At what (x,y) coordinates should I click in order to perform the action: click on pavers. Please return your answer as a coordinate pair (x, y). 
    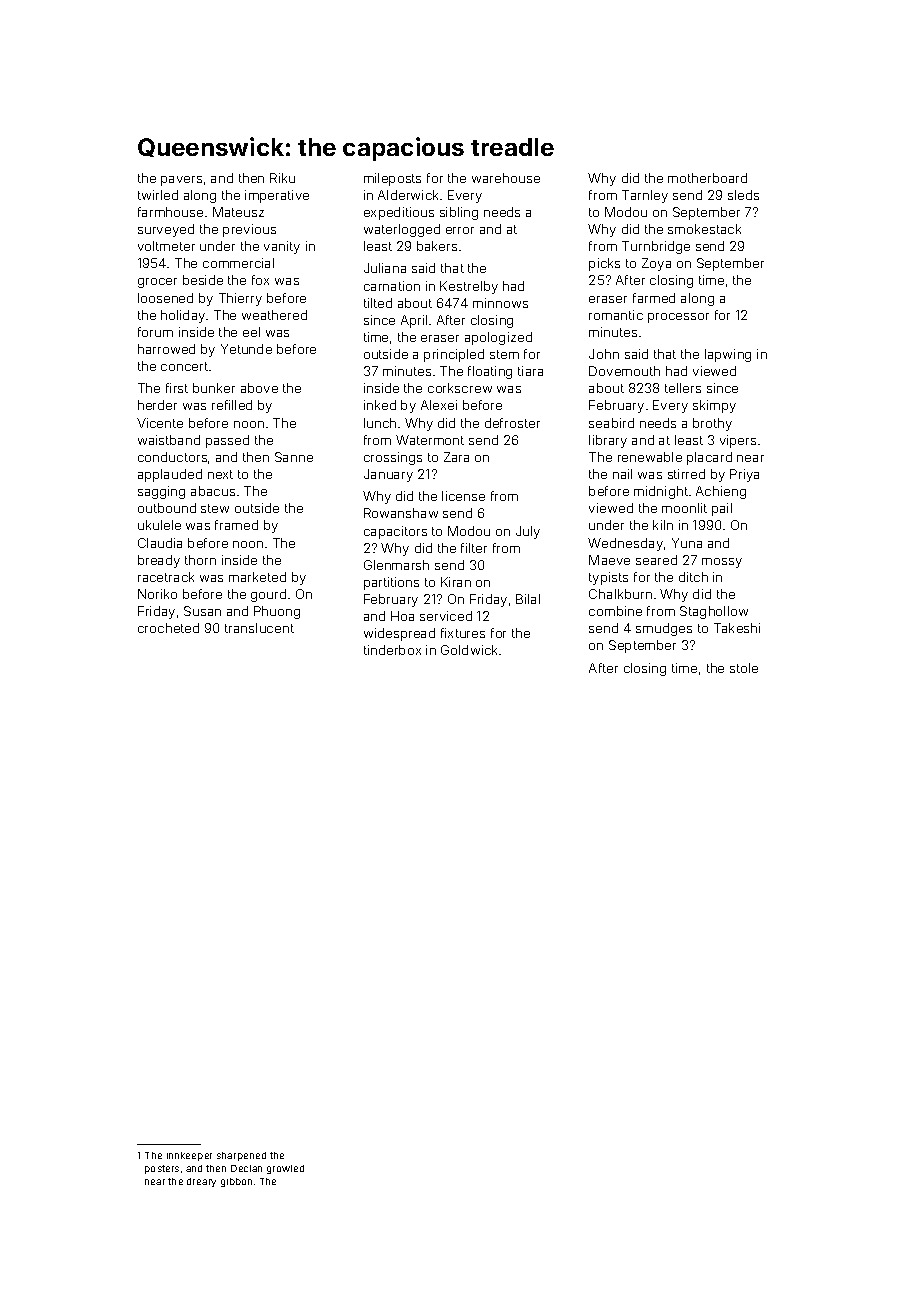
    Looking at the image, I should click on (181, 181).
